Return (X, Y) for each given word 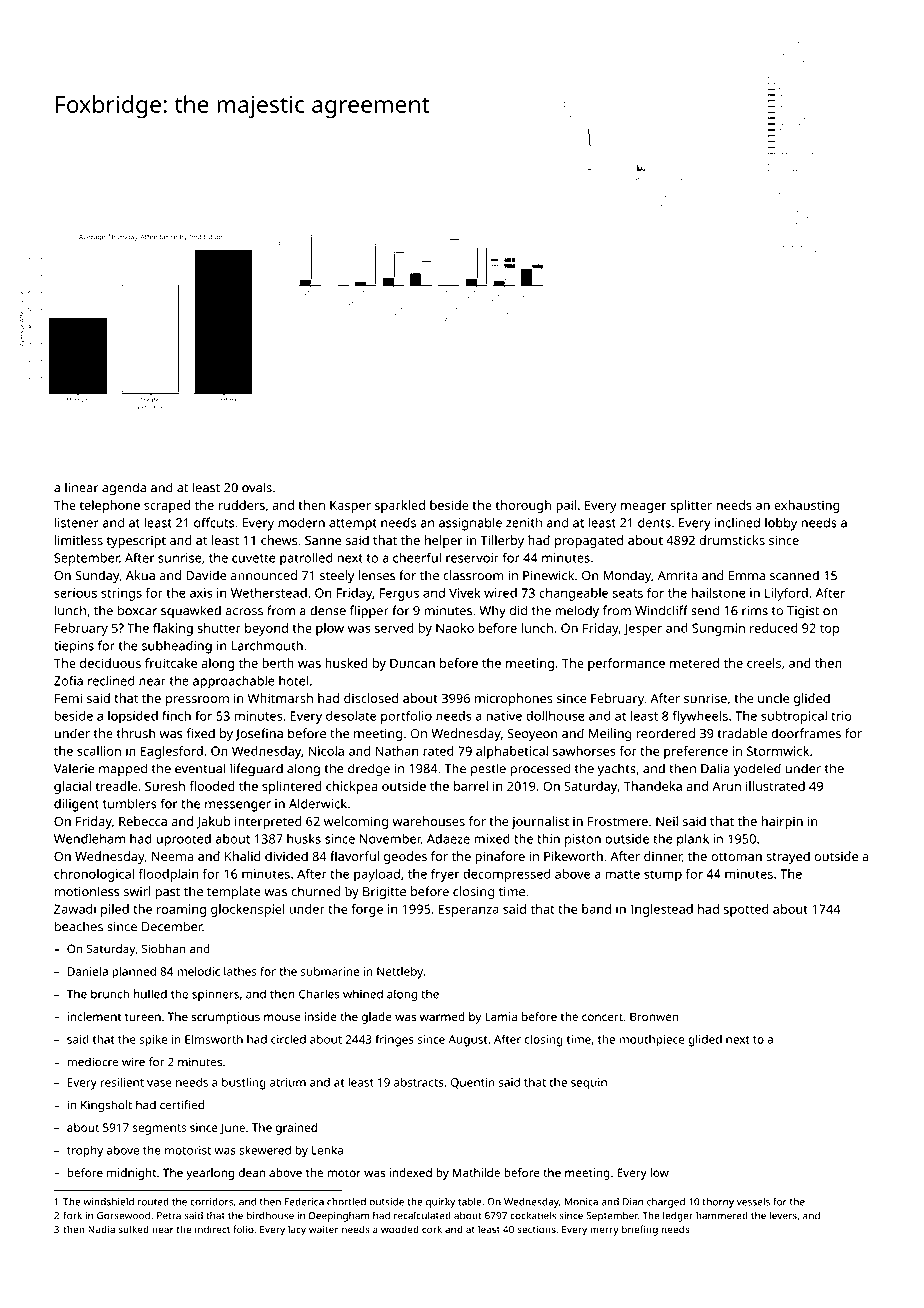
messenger (238, 806)
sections (536, 1229)
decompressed (506, 875)
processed (540, 770)
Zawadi (75, 909)
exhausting (807, 506)
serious (75, 593)
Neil (667, 821)
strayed (788, 857)
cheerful (417, 557)
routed (153, 1202)
